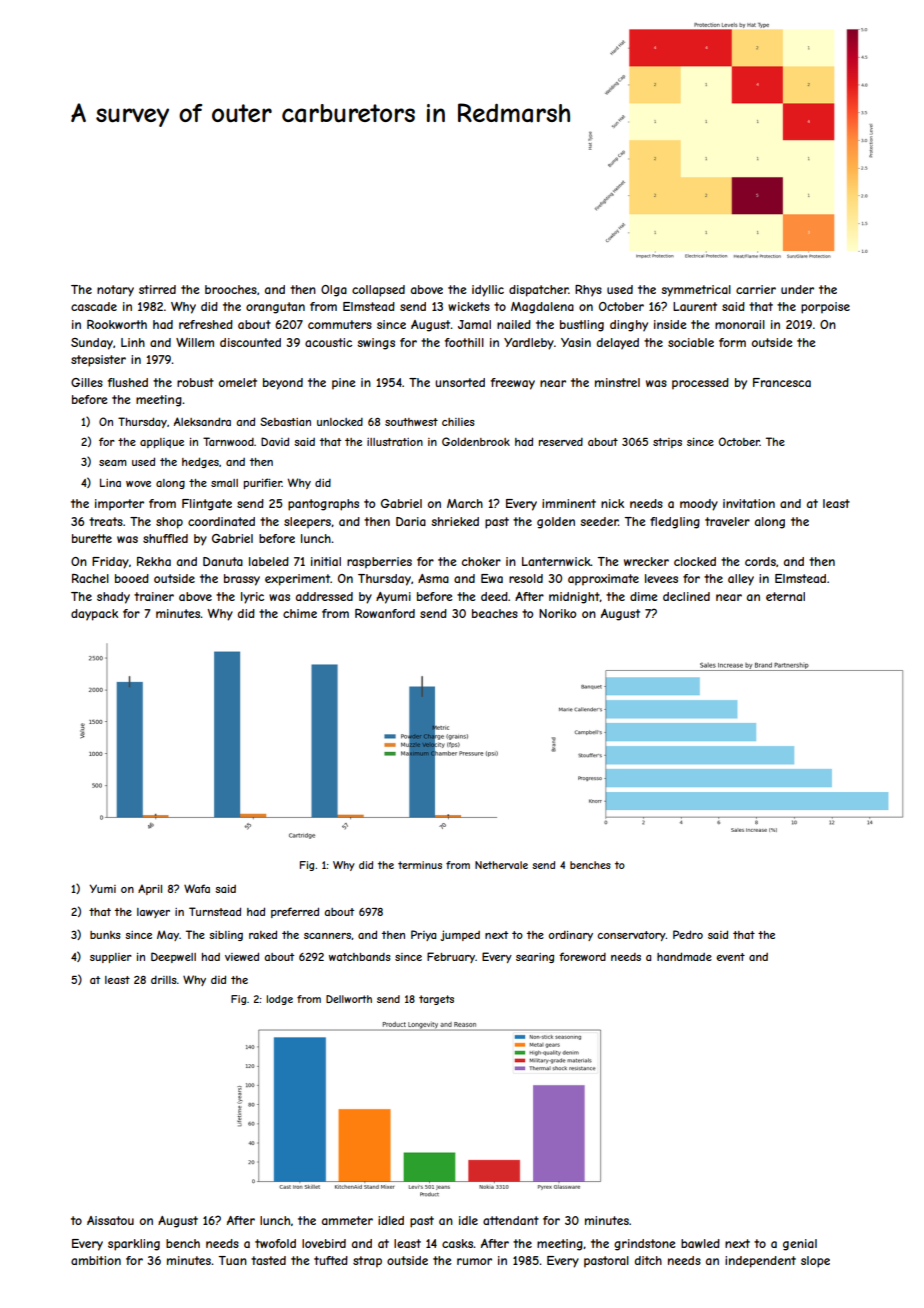 This document has width=924, height=1308. Describe the element at coordinates (340, 324) in the document. I see `commuters` at that location.
